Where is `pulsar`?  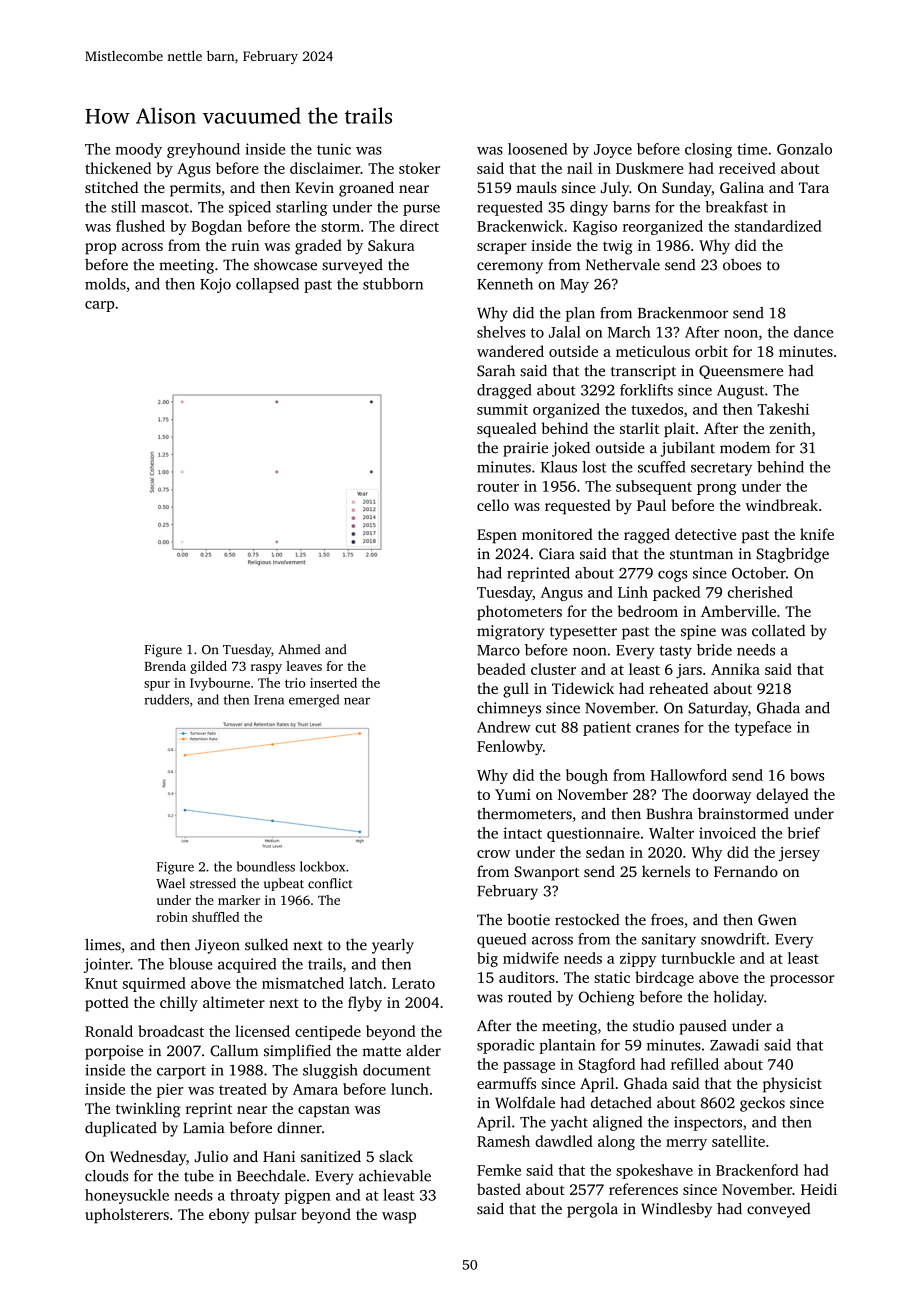
pulsar is located at coordinates (276, 1216).
